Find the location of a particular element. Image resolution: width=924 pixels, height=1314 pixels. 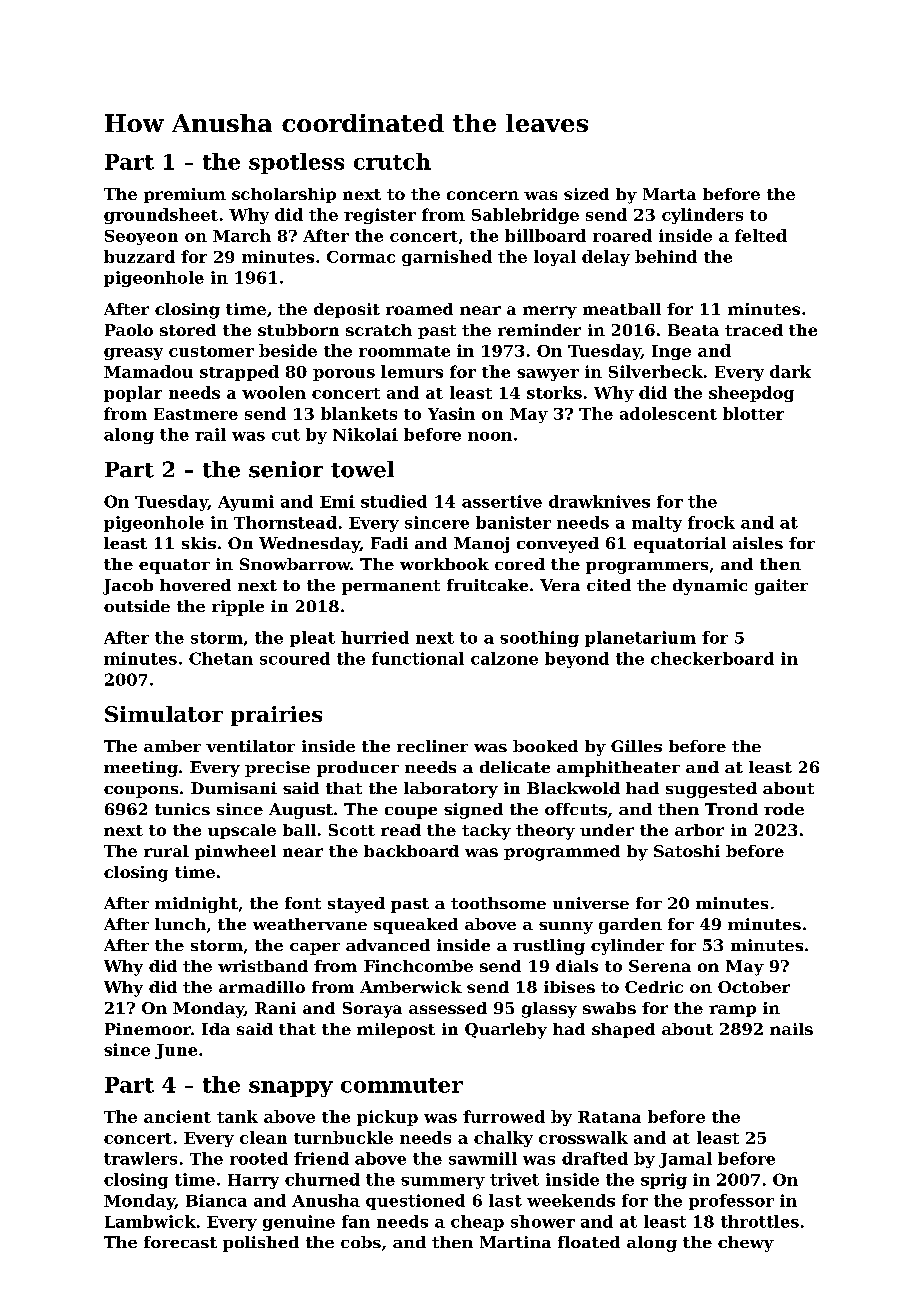

senior is located at coordinates (286, 469).
